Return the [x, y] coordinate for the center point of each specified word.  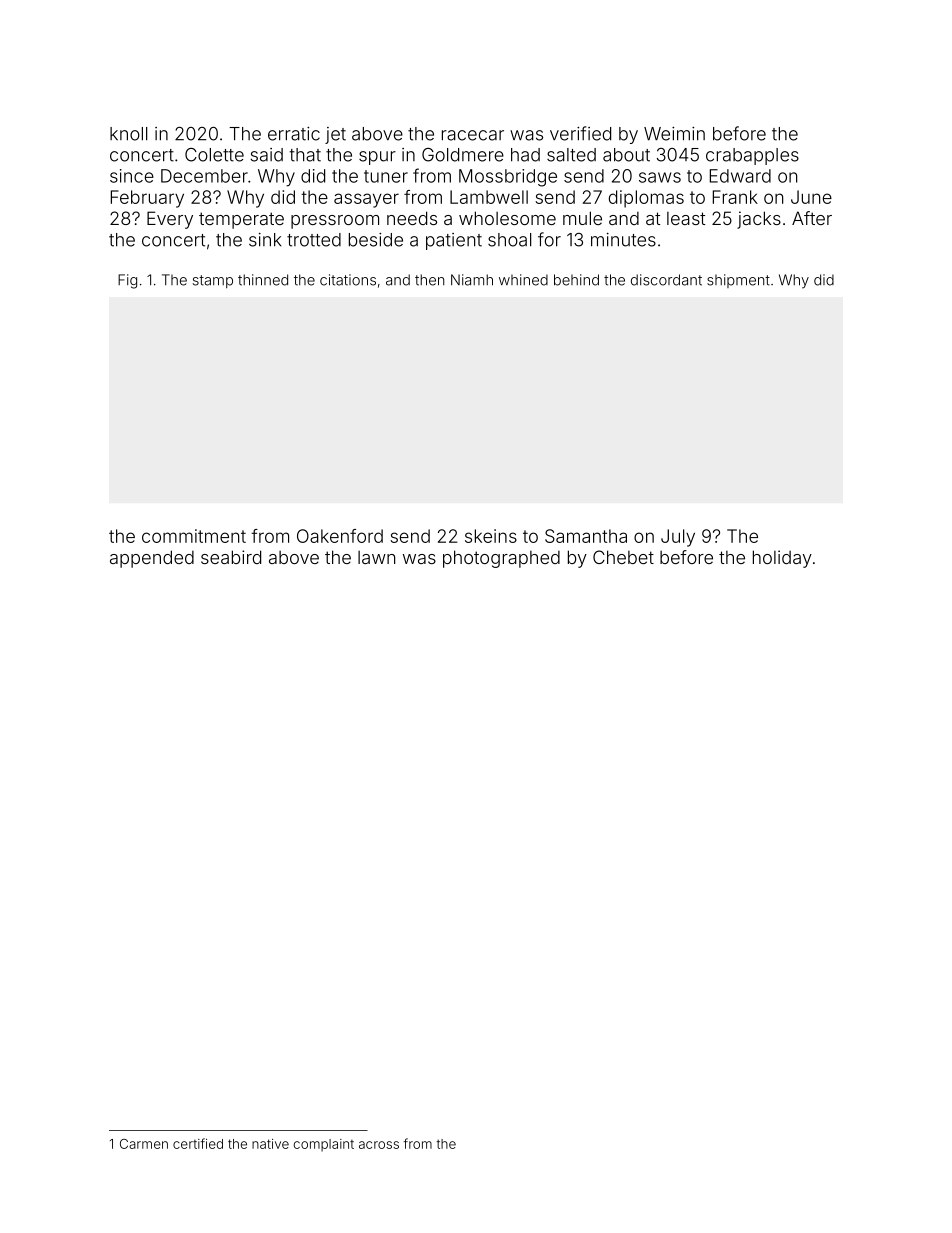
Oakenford [340, 536]
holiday [782, 559]
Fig [127, 281]
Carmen [144, 1144]
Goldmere [463, 155]
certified [198, 1143]
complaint [324, 1145]
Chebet [623, 557]
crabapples [752, 156]
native [270, 1144]
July [678, 538]
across [379, 1145]
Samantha [586, 536]
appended [152, 559]
